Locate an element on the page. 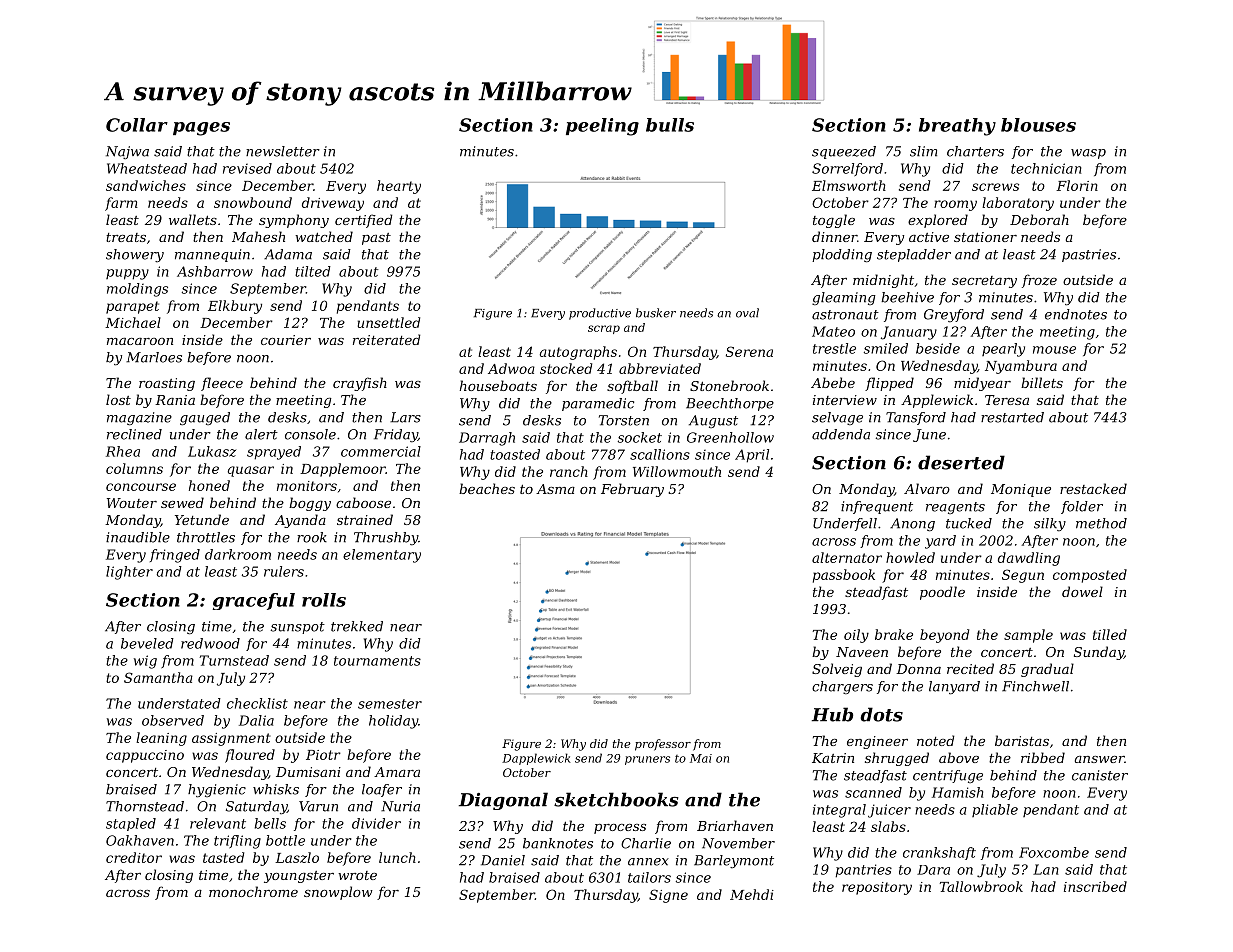 Image resolution: width=1233 pixels, height=952 pixels. monochrome is located at coordinates (253, 891).
